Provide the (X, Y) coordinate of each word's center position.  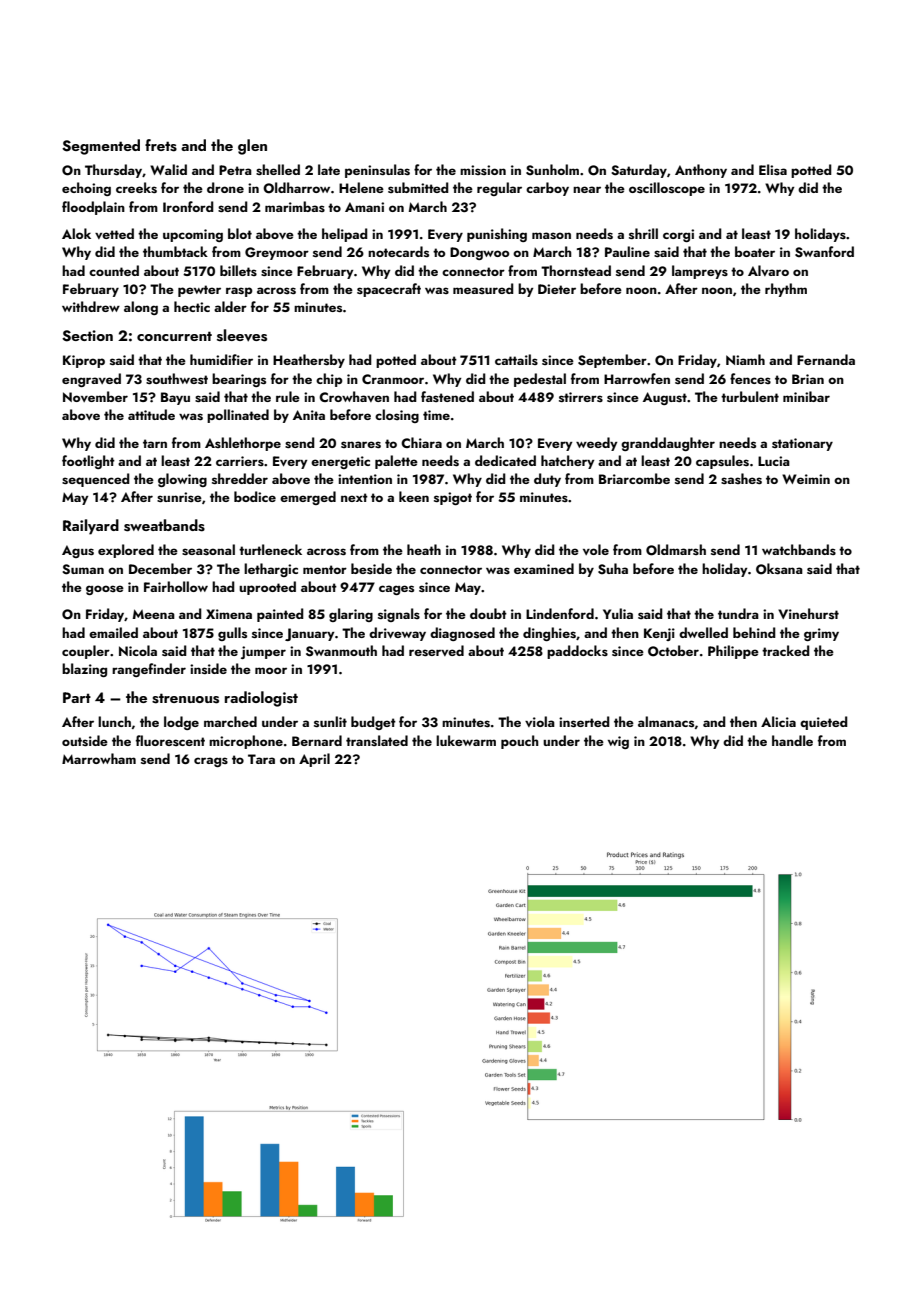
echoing (86, 189)
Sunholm (552, 170)
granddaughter (668, 444)
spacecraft (389, 290)
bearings (239, 380)
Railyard (91, 527)
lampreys (700, 272)
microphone (246, 742)
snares (361, 444)
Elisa (773, 169)
